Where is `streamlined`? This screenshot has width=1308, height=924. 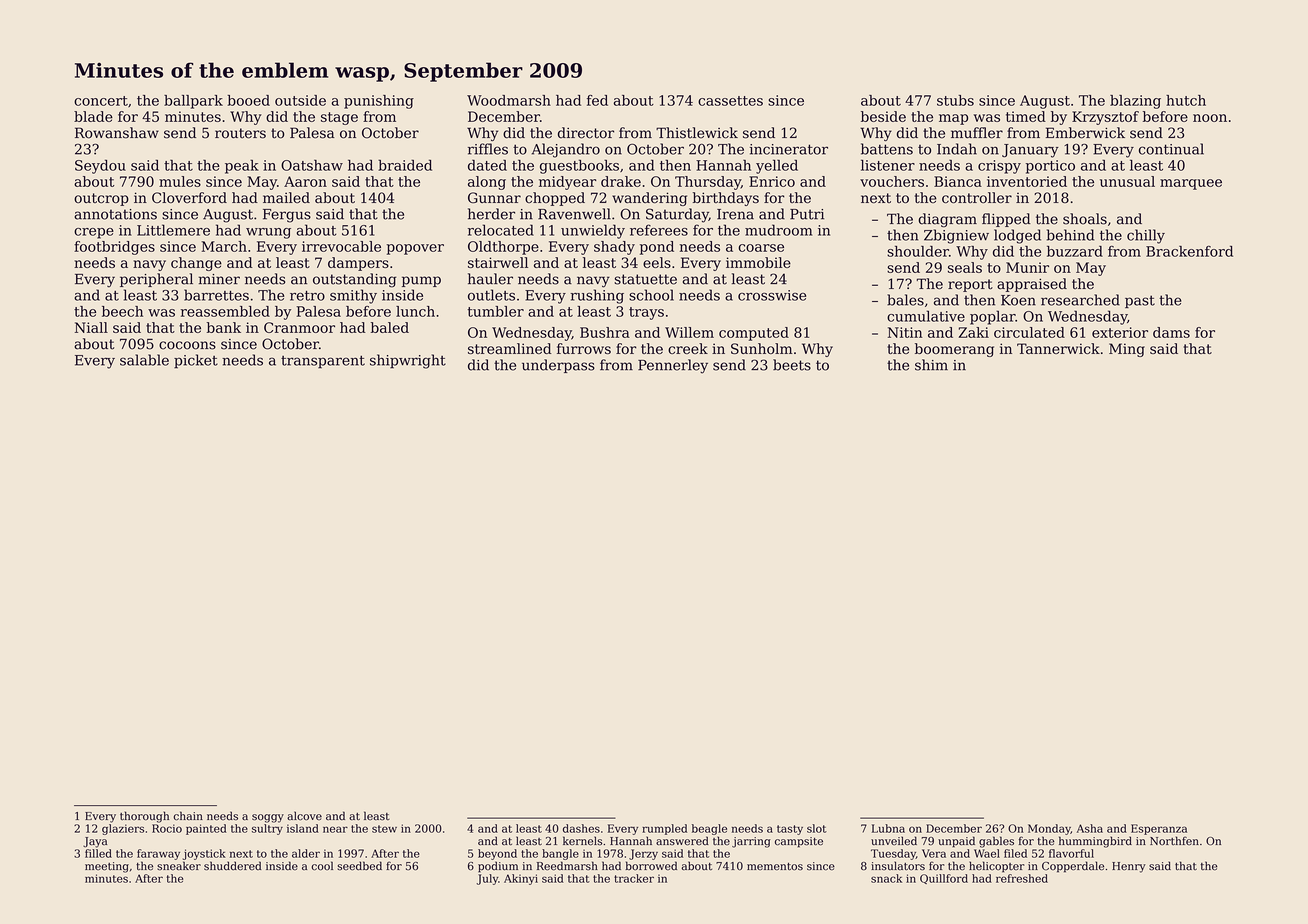 streamlined is located at coordinates (509, 348).
